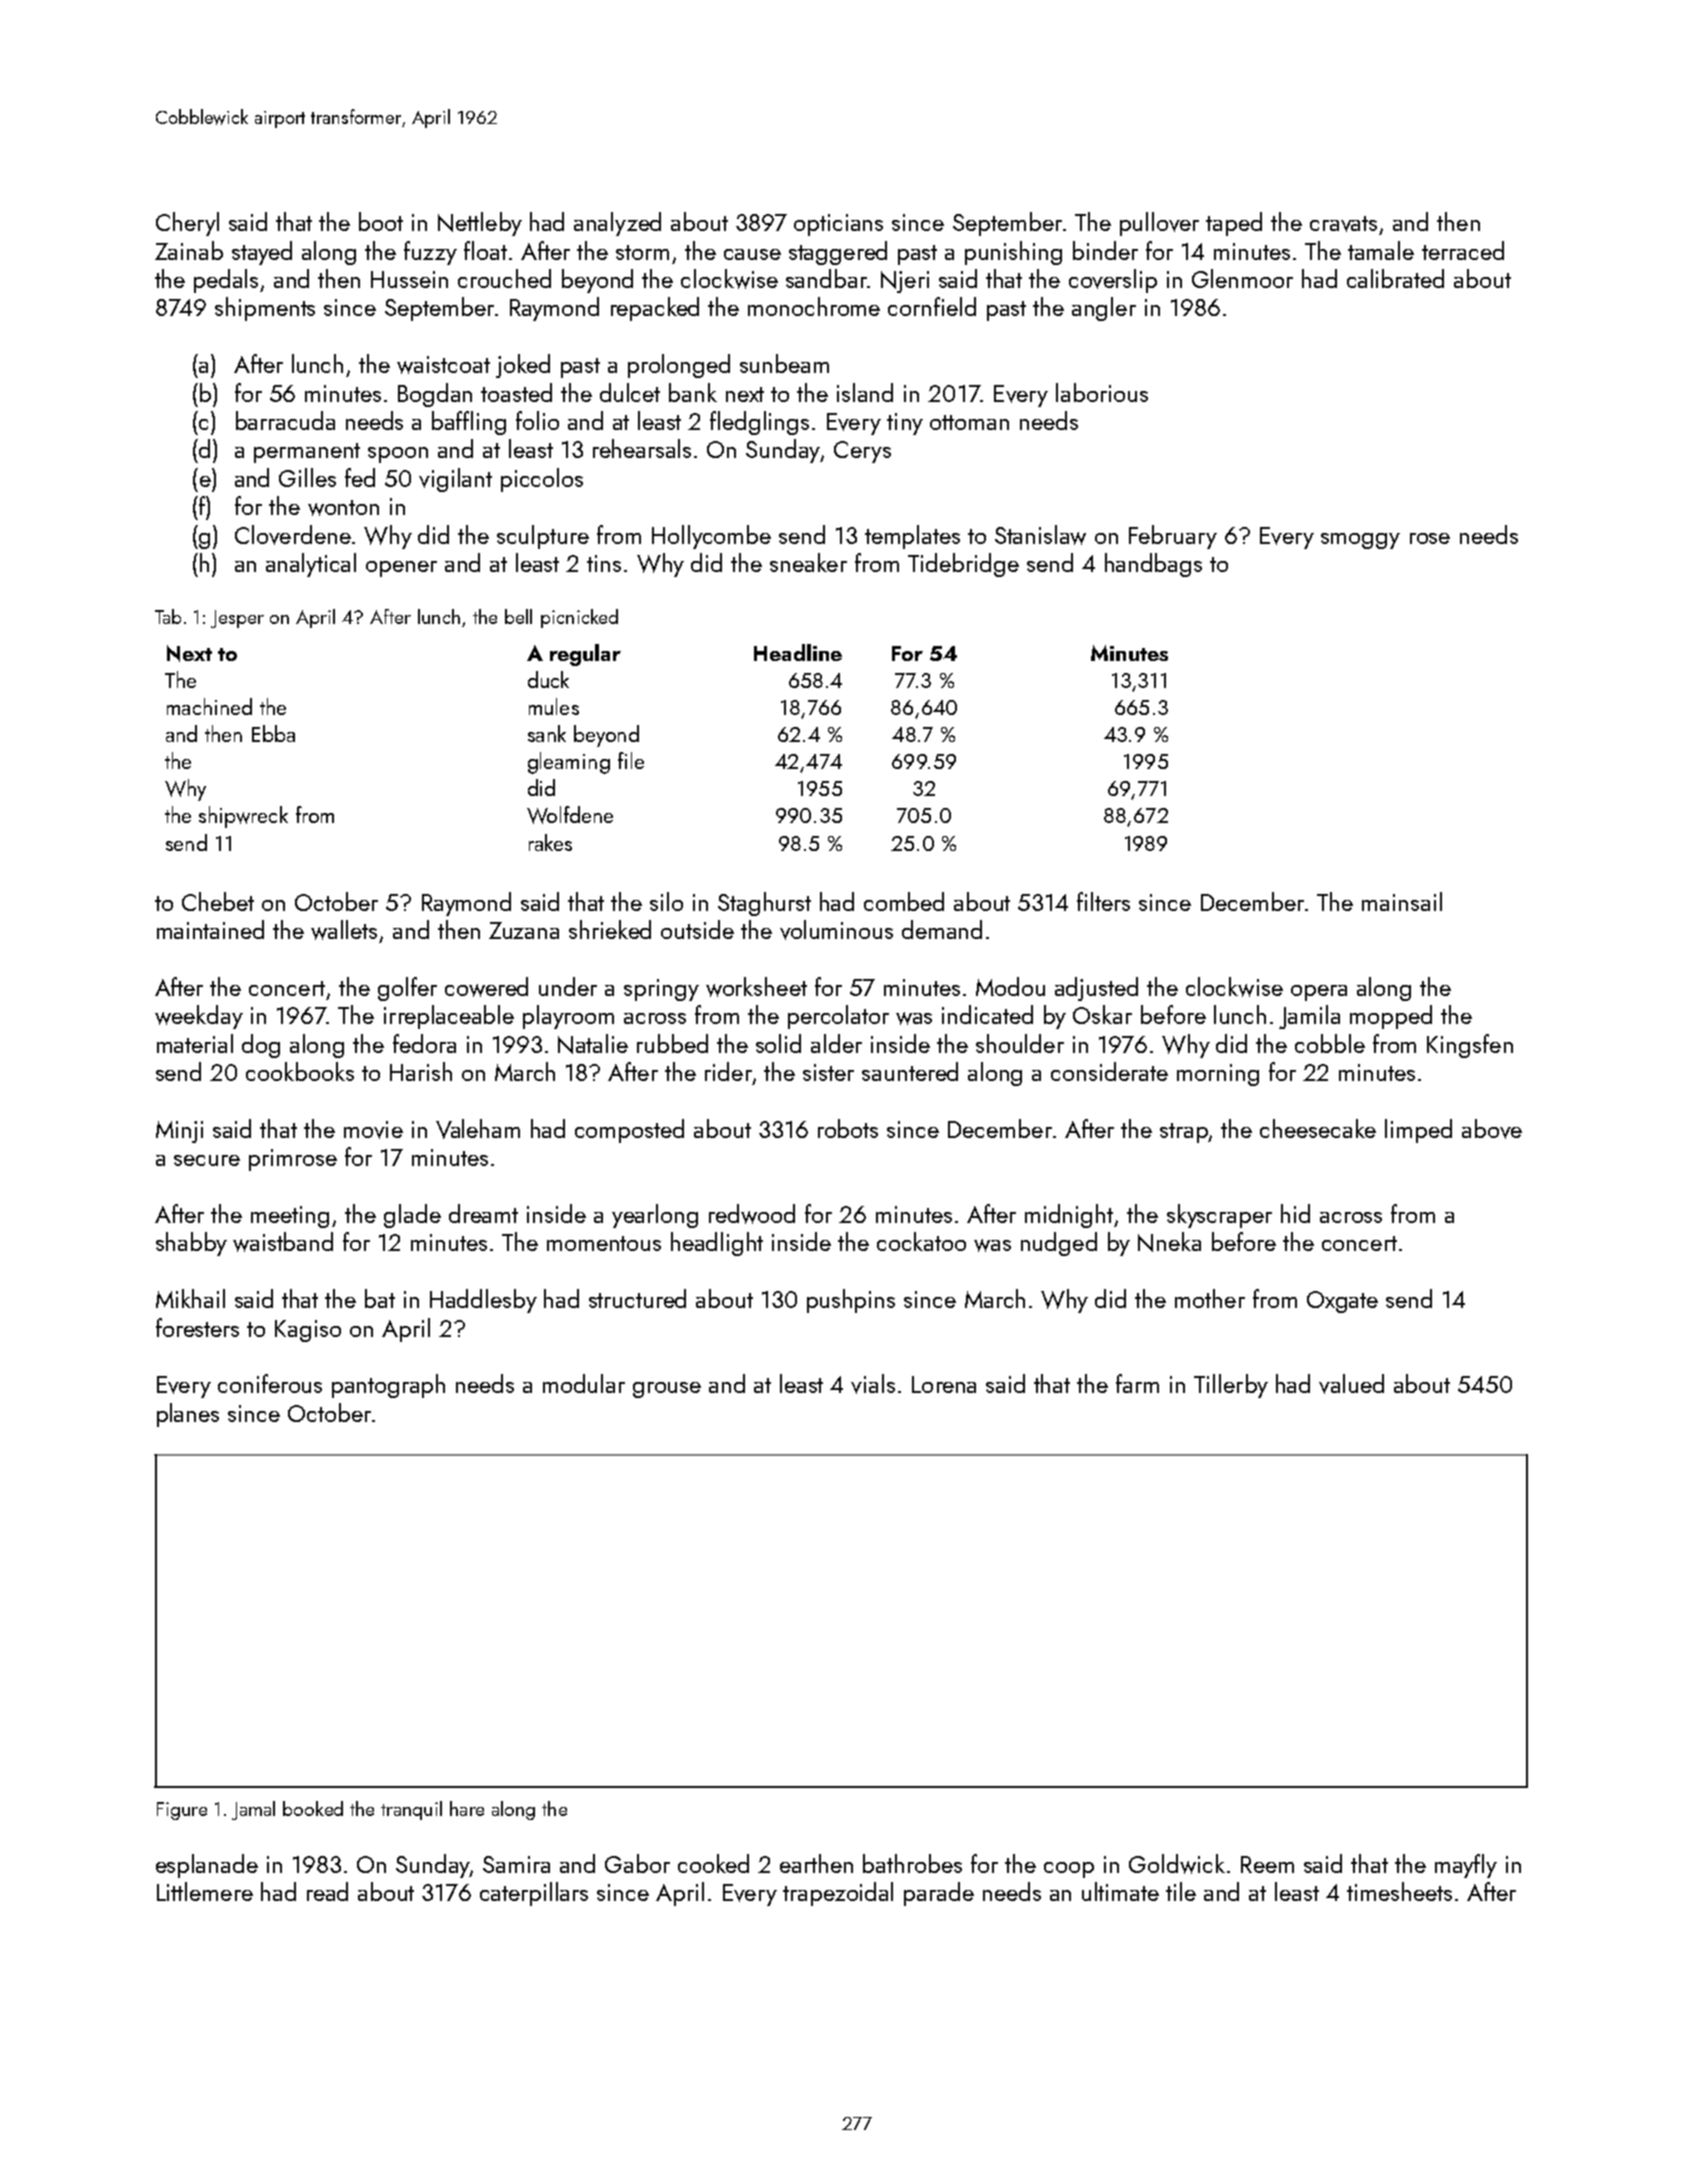 The height and width of the image is (2178, 1683). I want to click on Reem, so click(1267, 1864).
